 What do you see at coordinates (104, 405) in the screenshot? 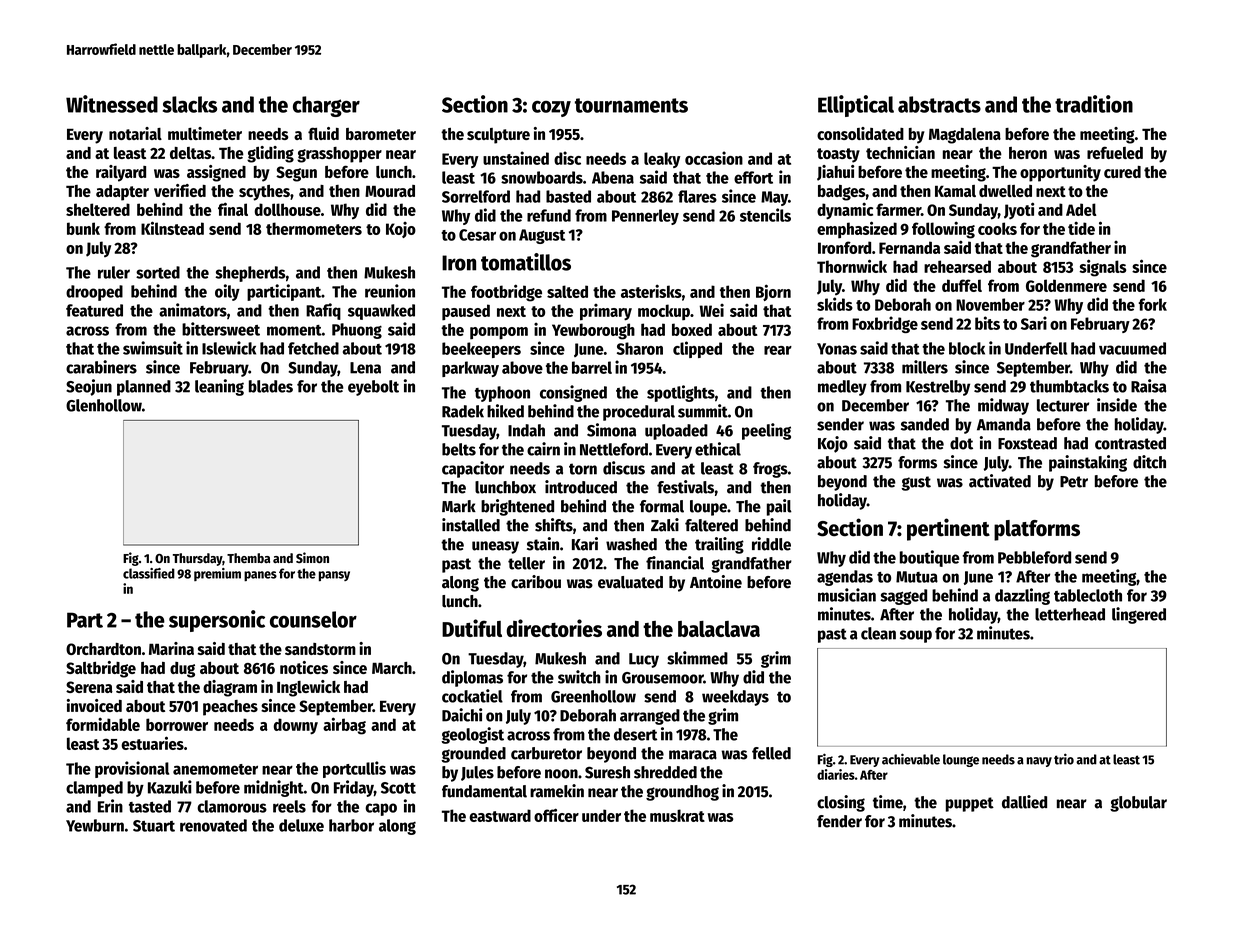
I see `Glenhollow` at bounding box center [104, 405].
